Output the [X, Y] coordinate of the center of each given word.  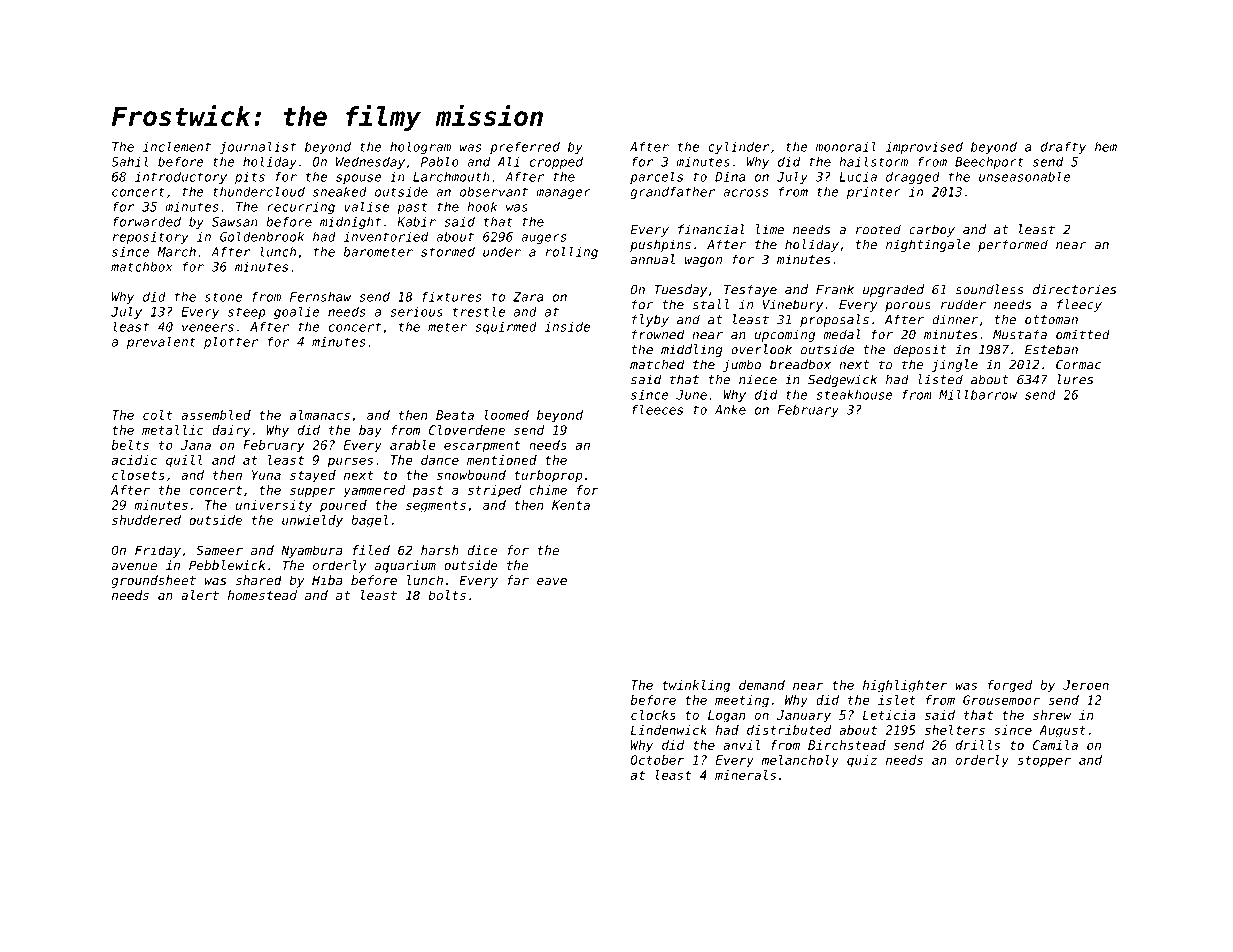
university [274, 506]
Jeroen [1086, 685]
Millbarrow [978, 394]
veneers [208, 328]
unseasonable [1025, 176]
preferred [525, 147]
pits [250, 178]
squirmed [506, 328]
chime [548, 490]
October [657, 760]
